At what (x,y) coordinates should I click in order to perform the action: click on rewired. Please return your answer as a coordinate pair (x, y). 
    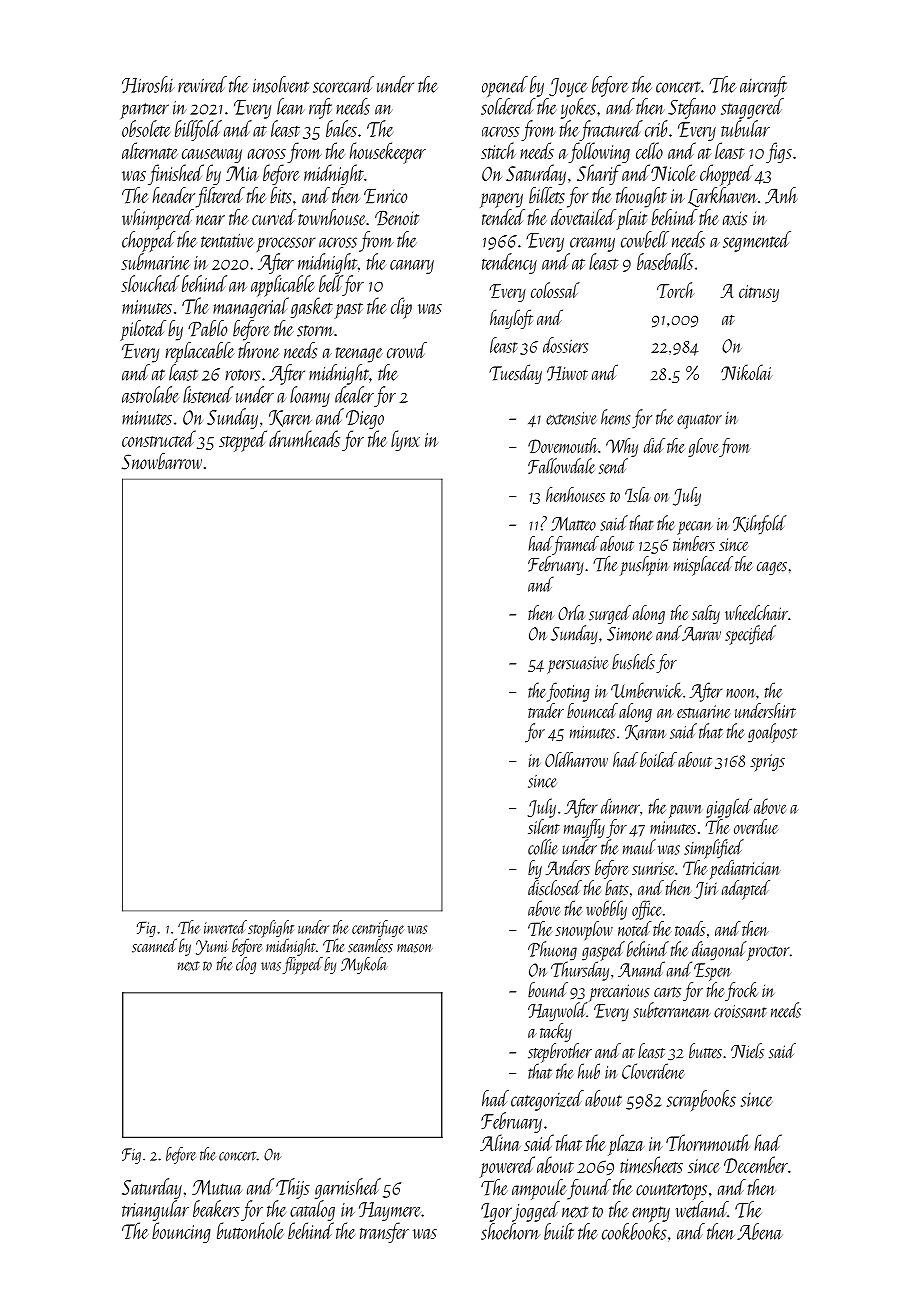
    Looking at the image, I should click on (202, 84).
